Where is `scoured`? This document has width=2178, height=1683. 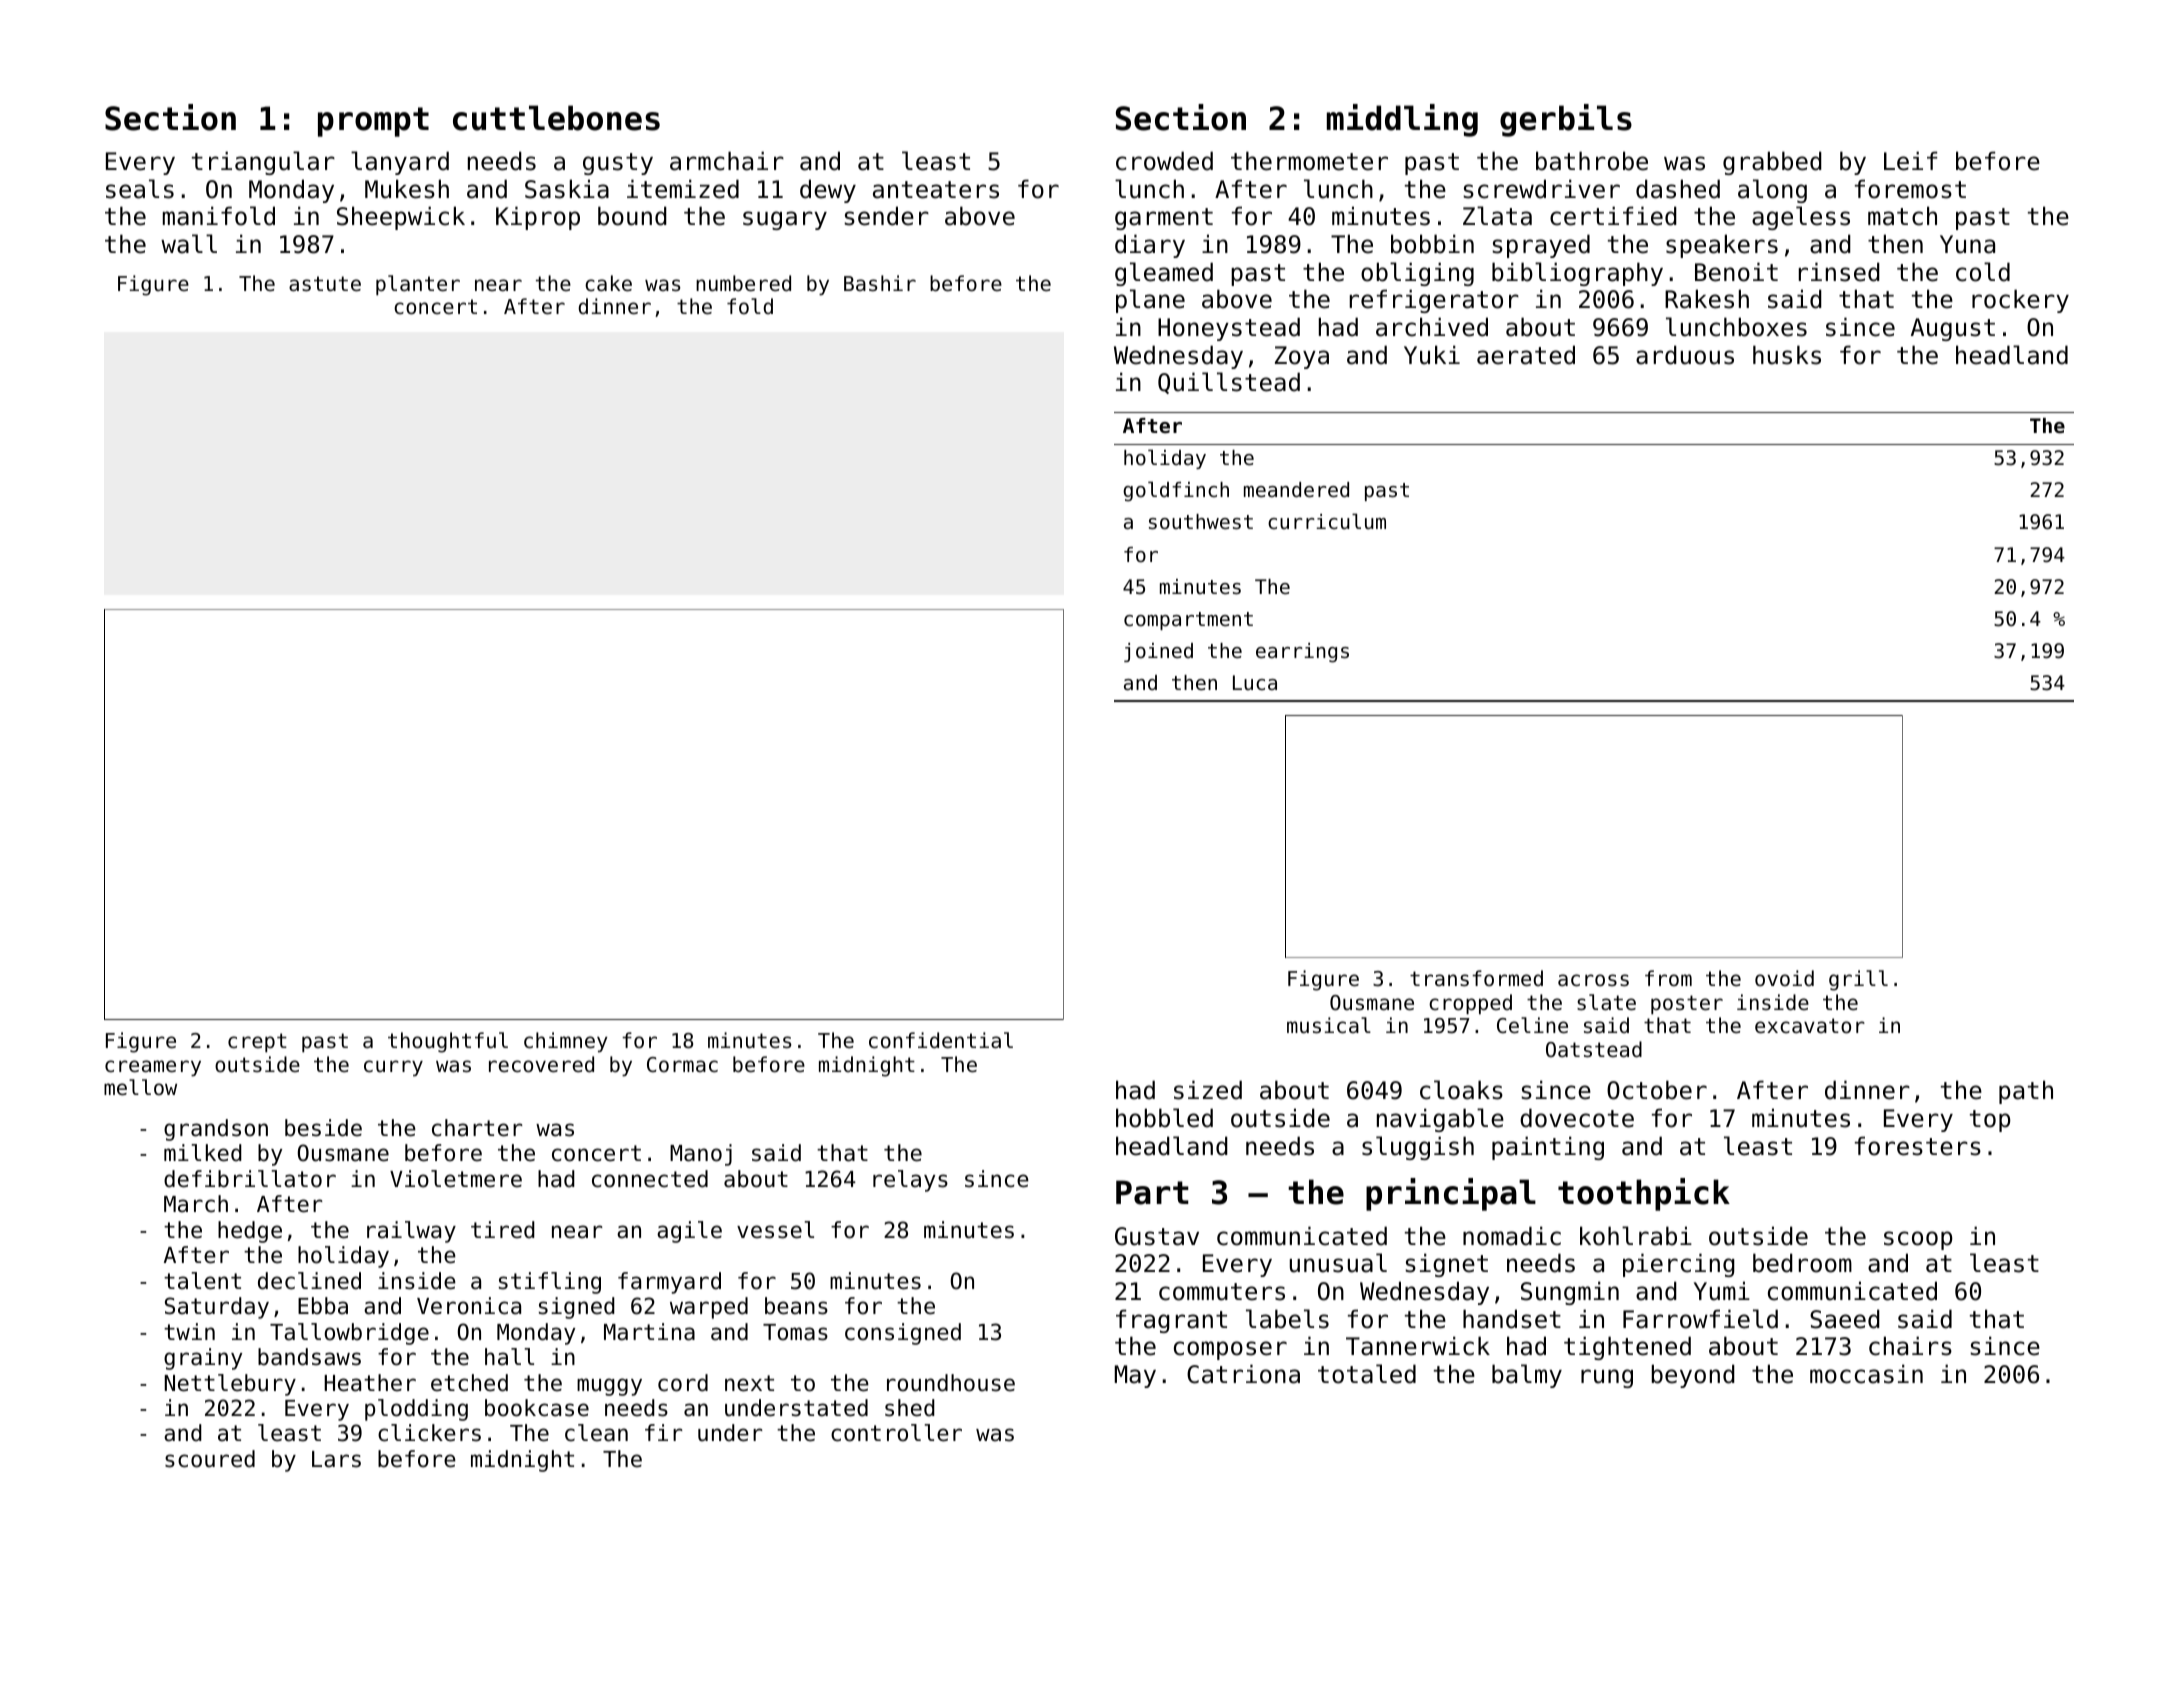 scoured is located at coordinates (210, 1459).
